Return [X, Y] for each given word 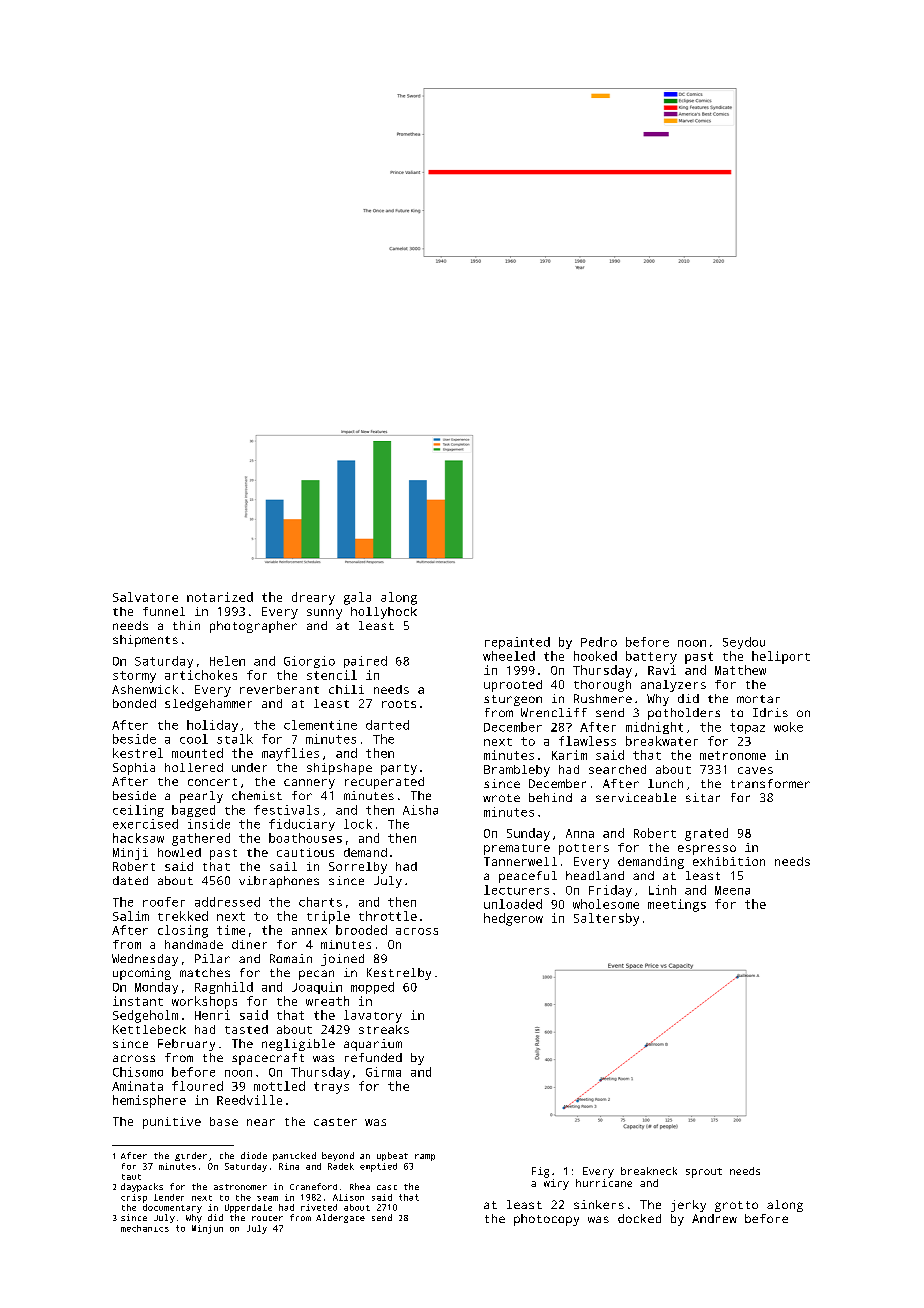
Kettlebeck [149, 1029]
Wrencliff [554, 712]
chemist [257, 795]
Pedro [599, 642]
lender [169, 1197]
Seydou [744, 643]
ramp [425, 1157]
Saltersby [606, 919]
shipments [145, 641]
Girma [383, 1072]
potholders [684, 714]
